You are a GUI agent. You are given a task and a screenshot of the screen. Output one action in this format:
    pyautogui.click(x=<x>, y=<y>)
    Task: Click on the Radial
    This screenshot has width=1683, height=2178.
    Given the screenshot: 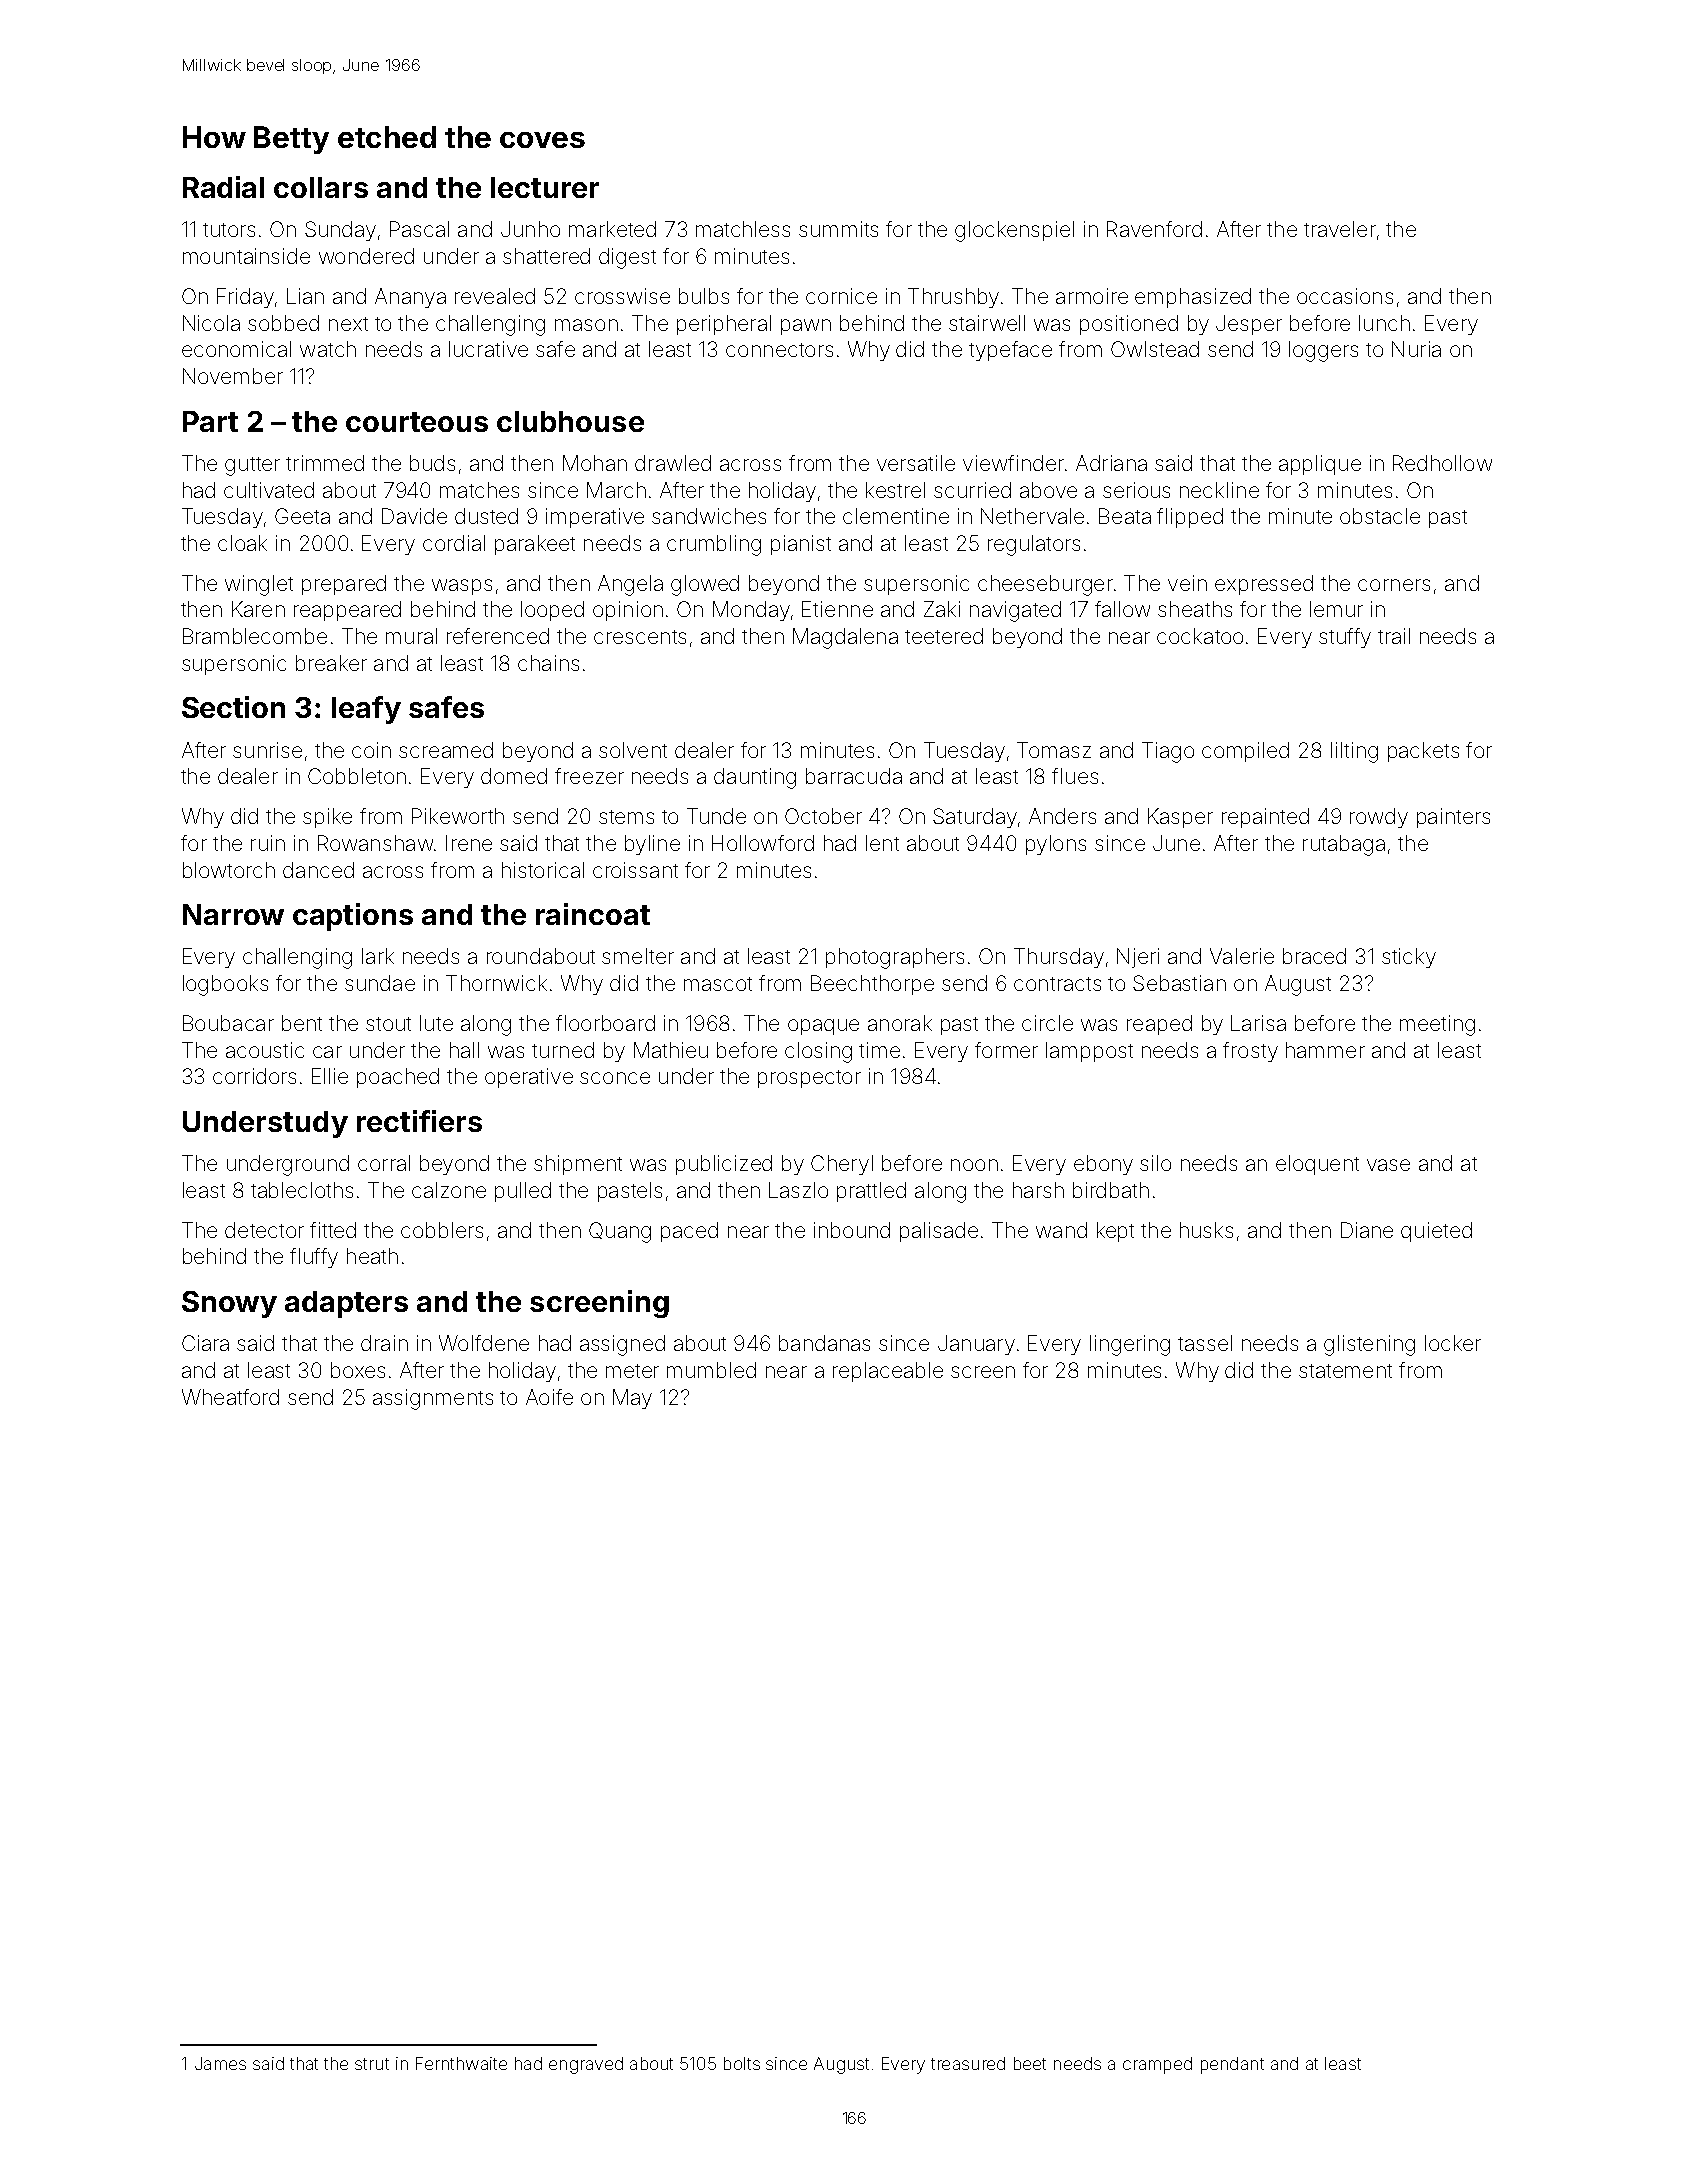 What is the action you would take?
    pyautogui.click(x=223, y=187)
